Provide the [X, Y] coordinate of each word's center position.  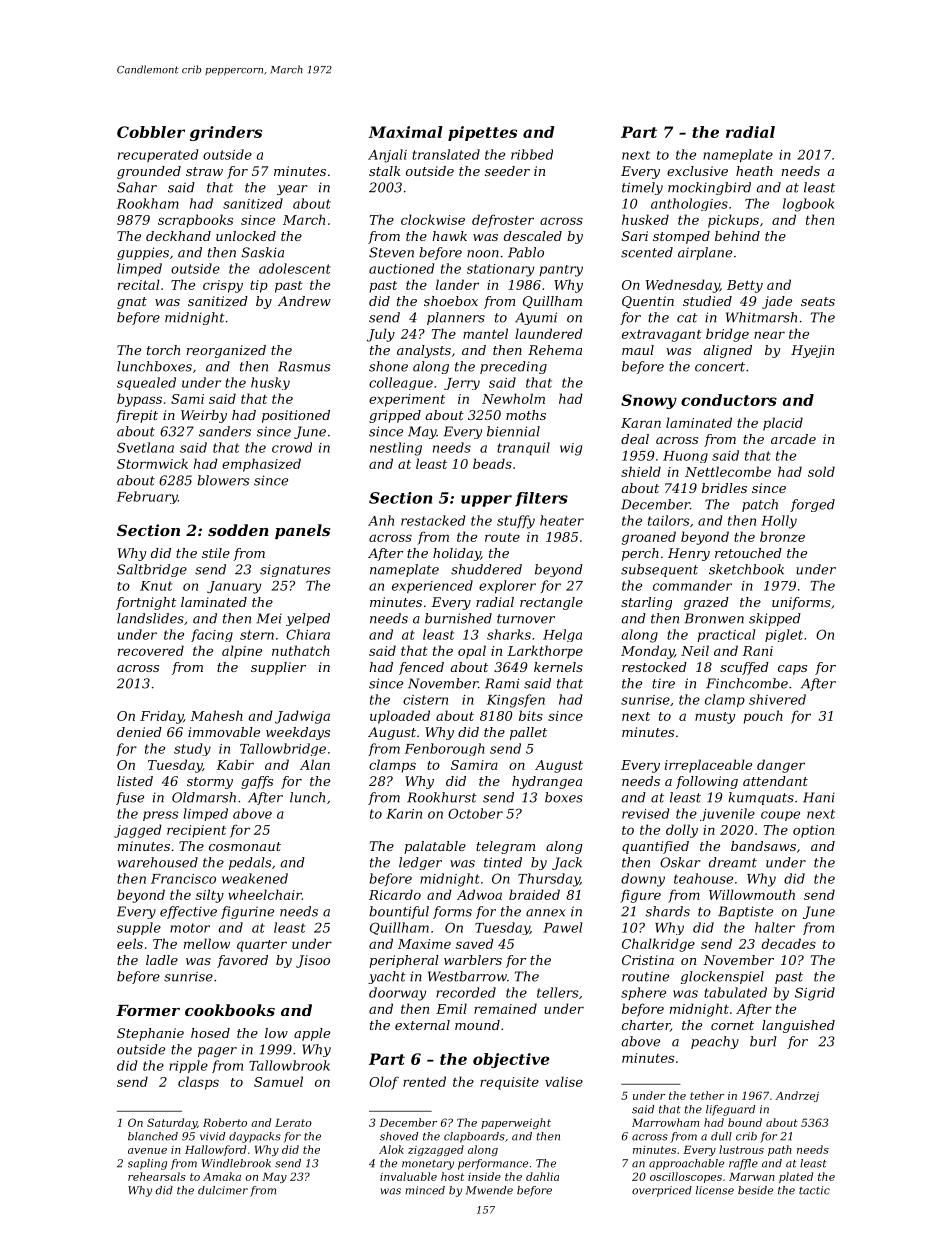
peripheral [404, 961]
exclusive [697, 171]
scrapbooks [195, 221]
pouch [763, 717]
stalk [385, 171]
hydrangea [547, 782]
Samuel [278, 1081]
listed [135, 781]
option [813, 831]
